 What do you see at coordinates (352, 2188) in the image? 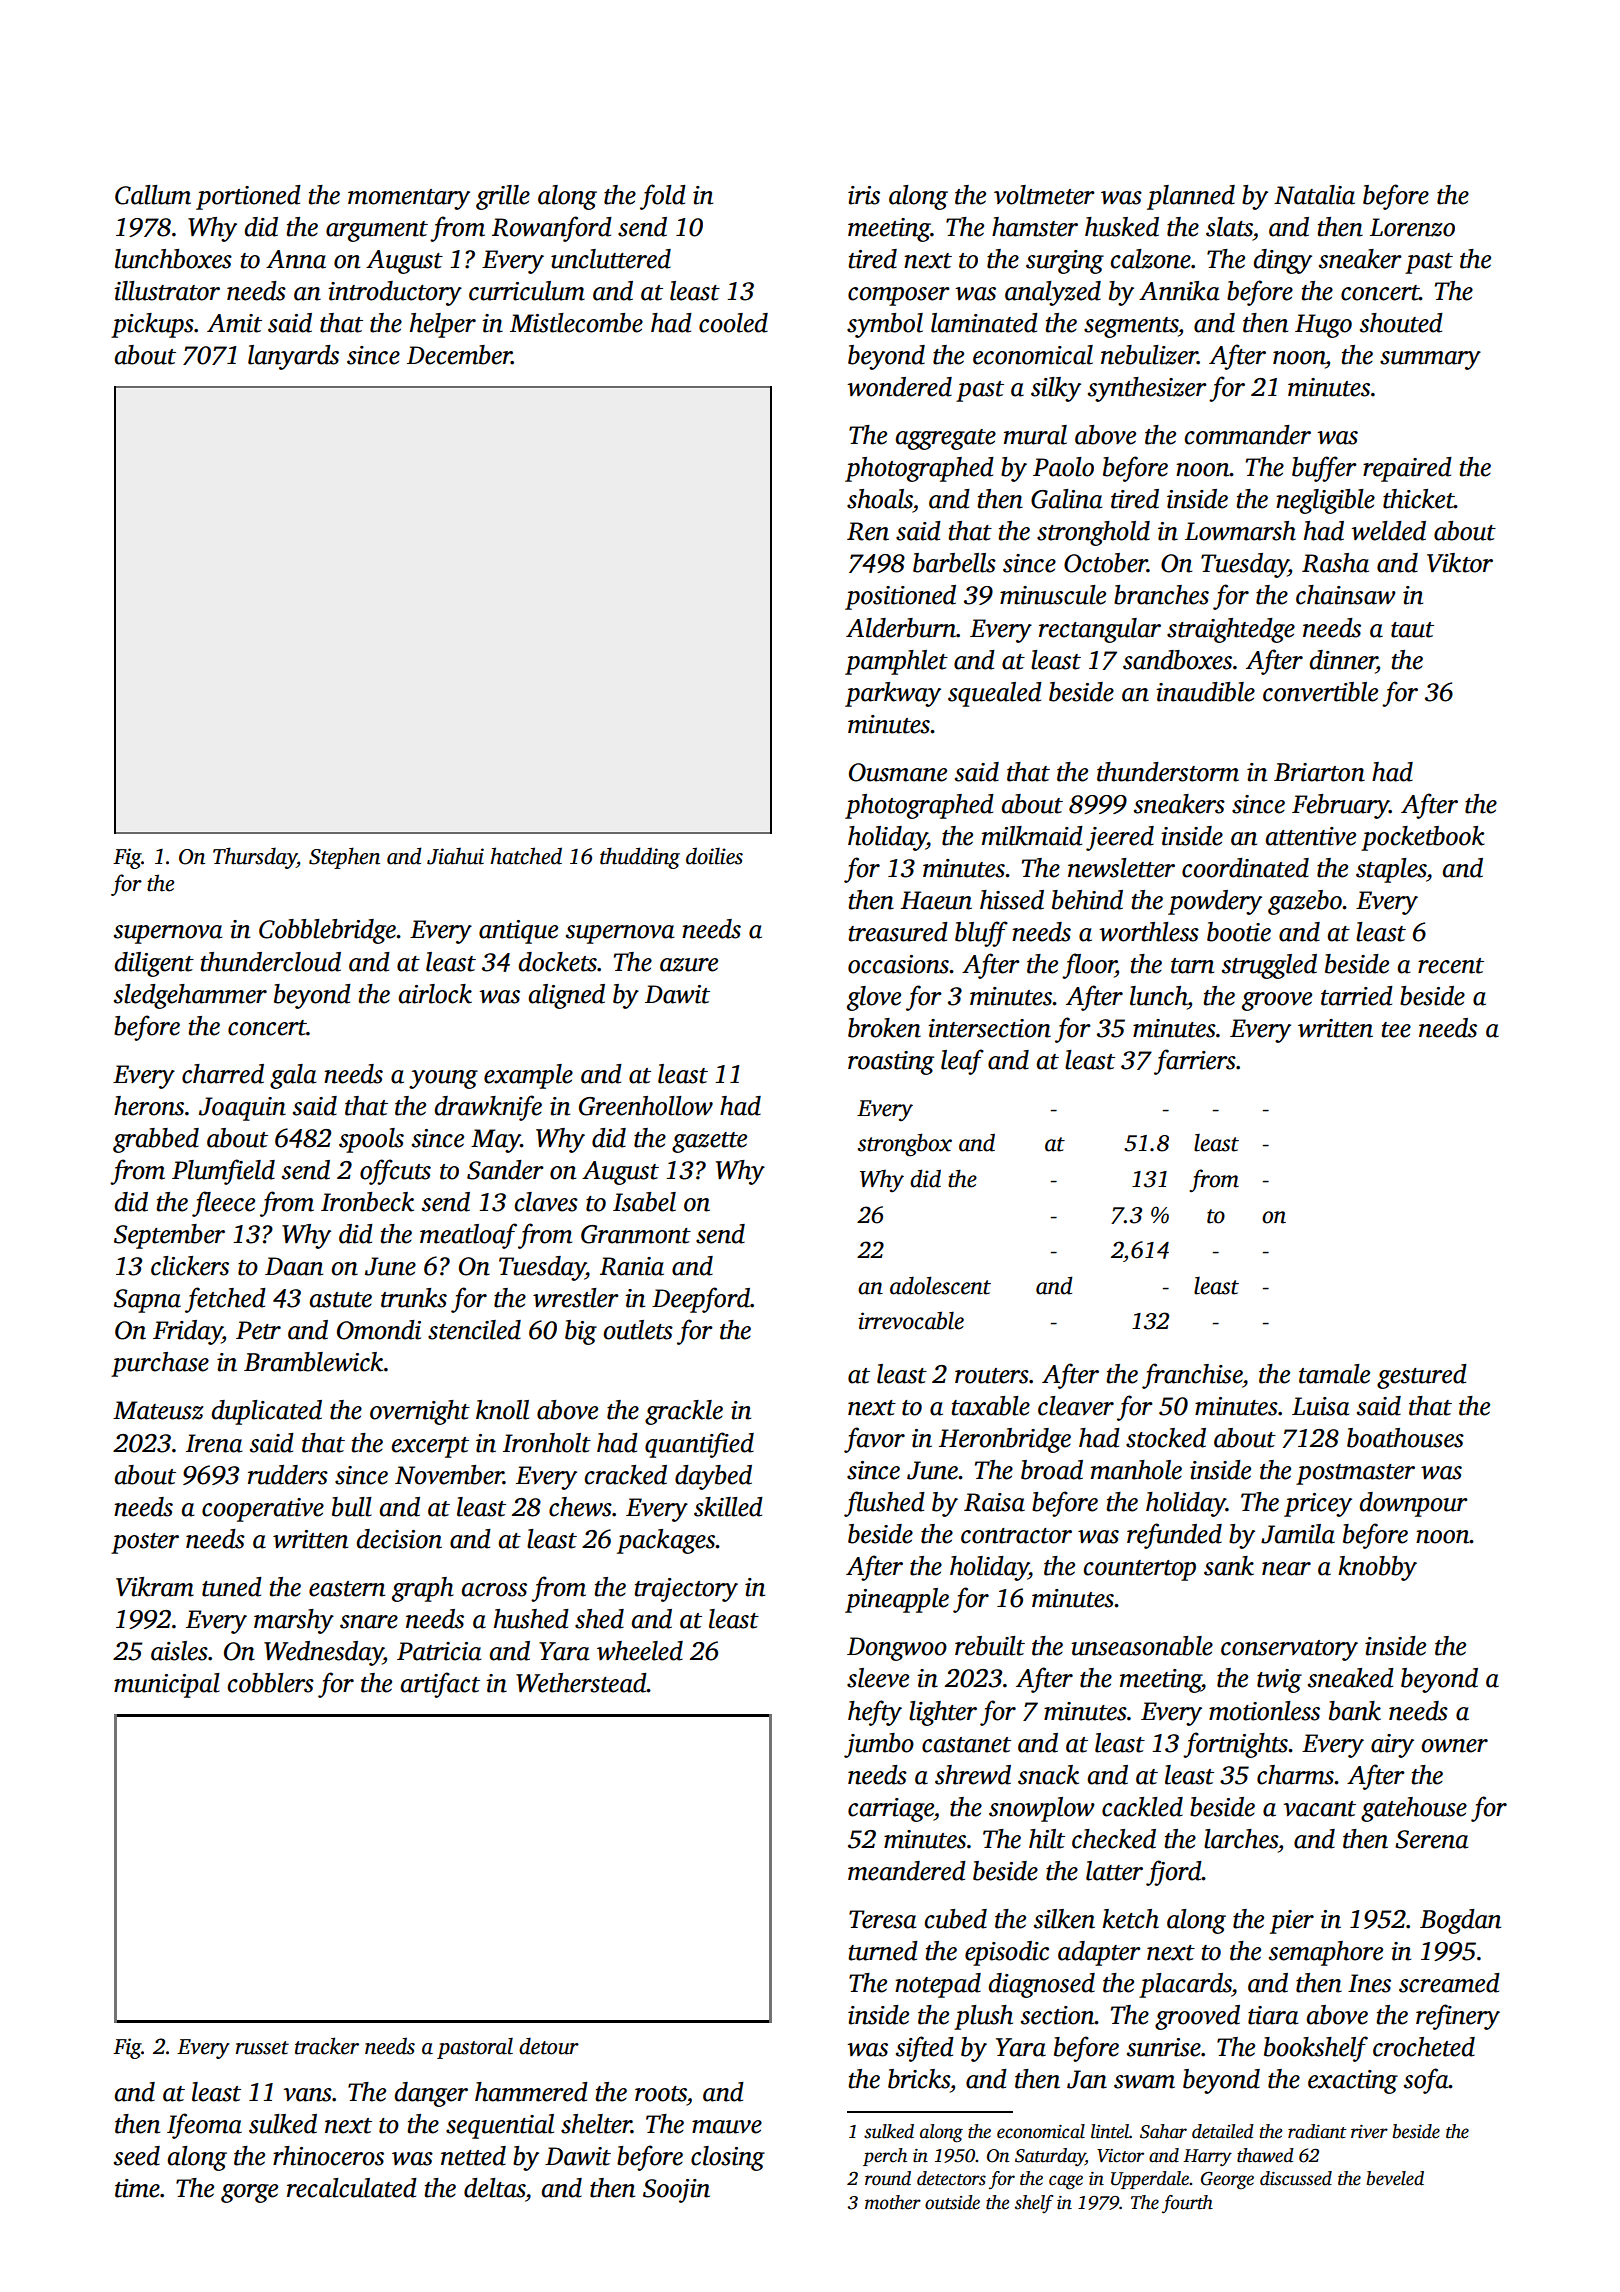
I see `recalculated` at bounding box center [352, 2188].
